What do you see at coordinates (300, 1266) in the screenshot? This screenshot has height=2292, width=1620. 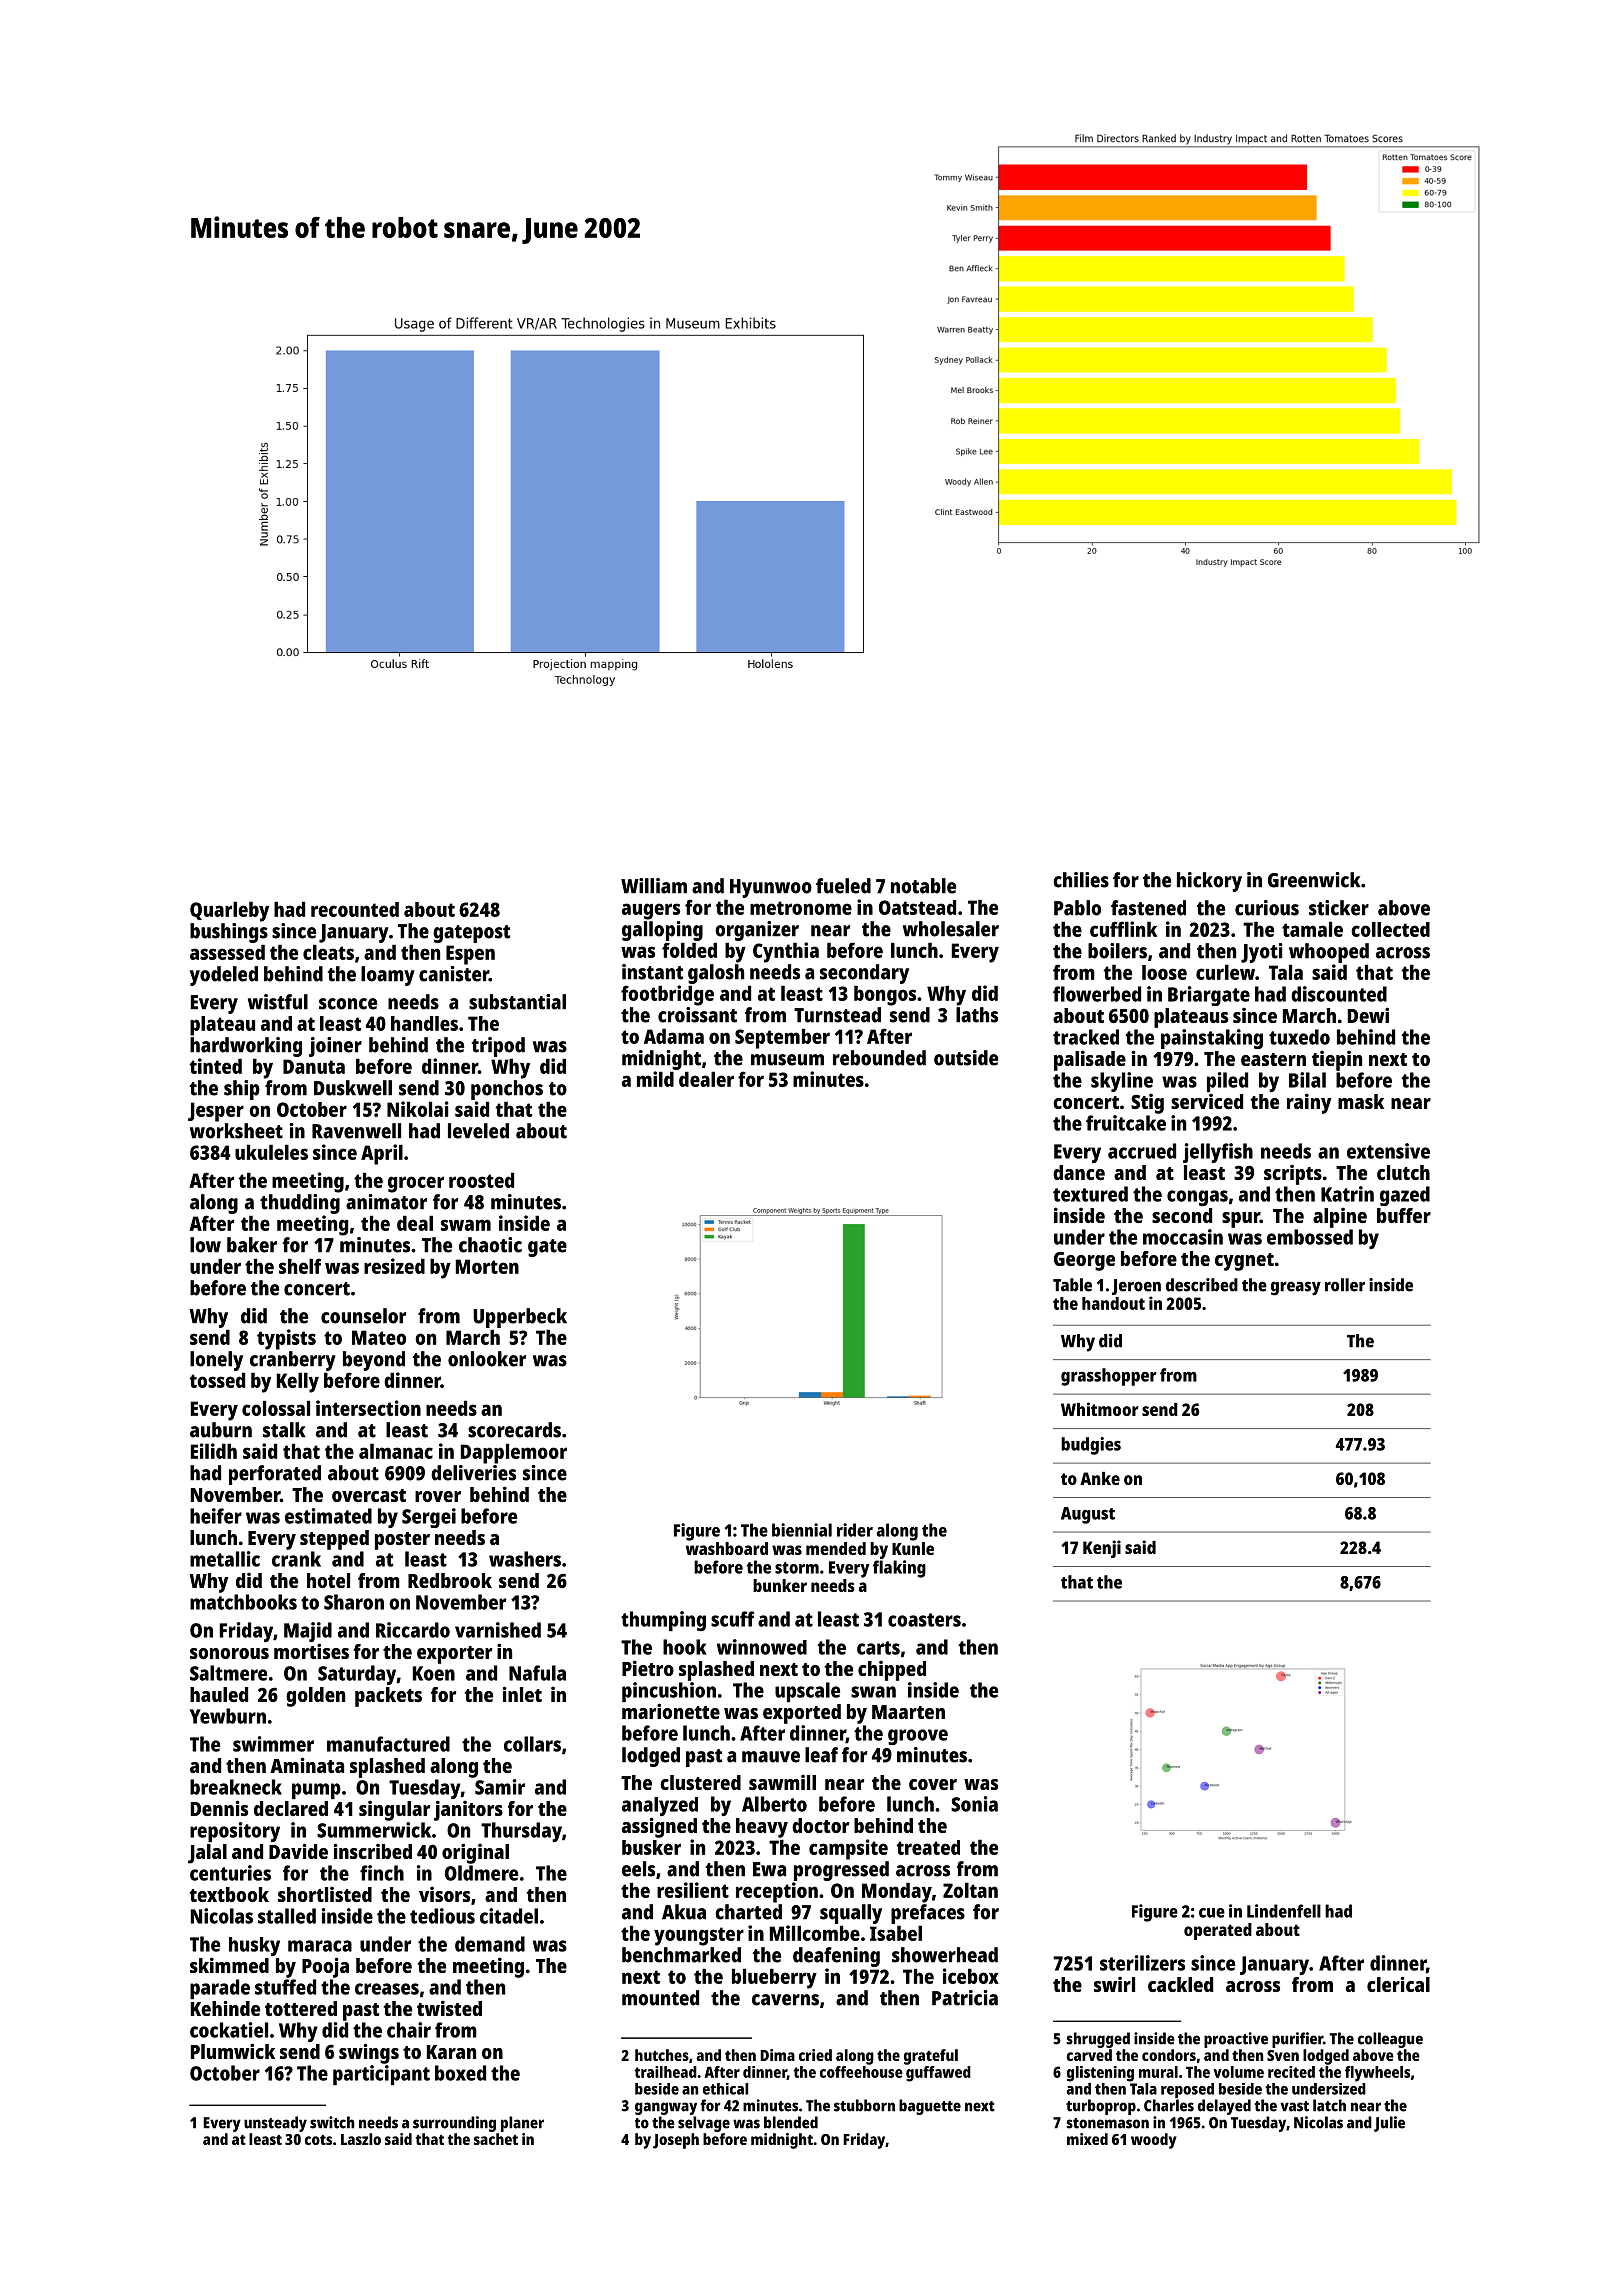 I see `shelf` at bounding box center [300, 1266].
